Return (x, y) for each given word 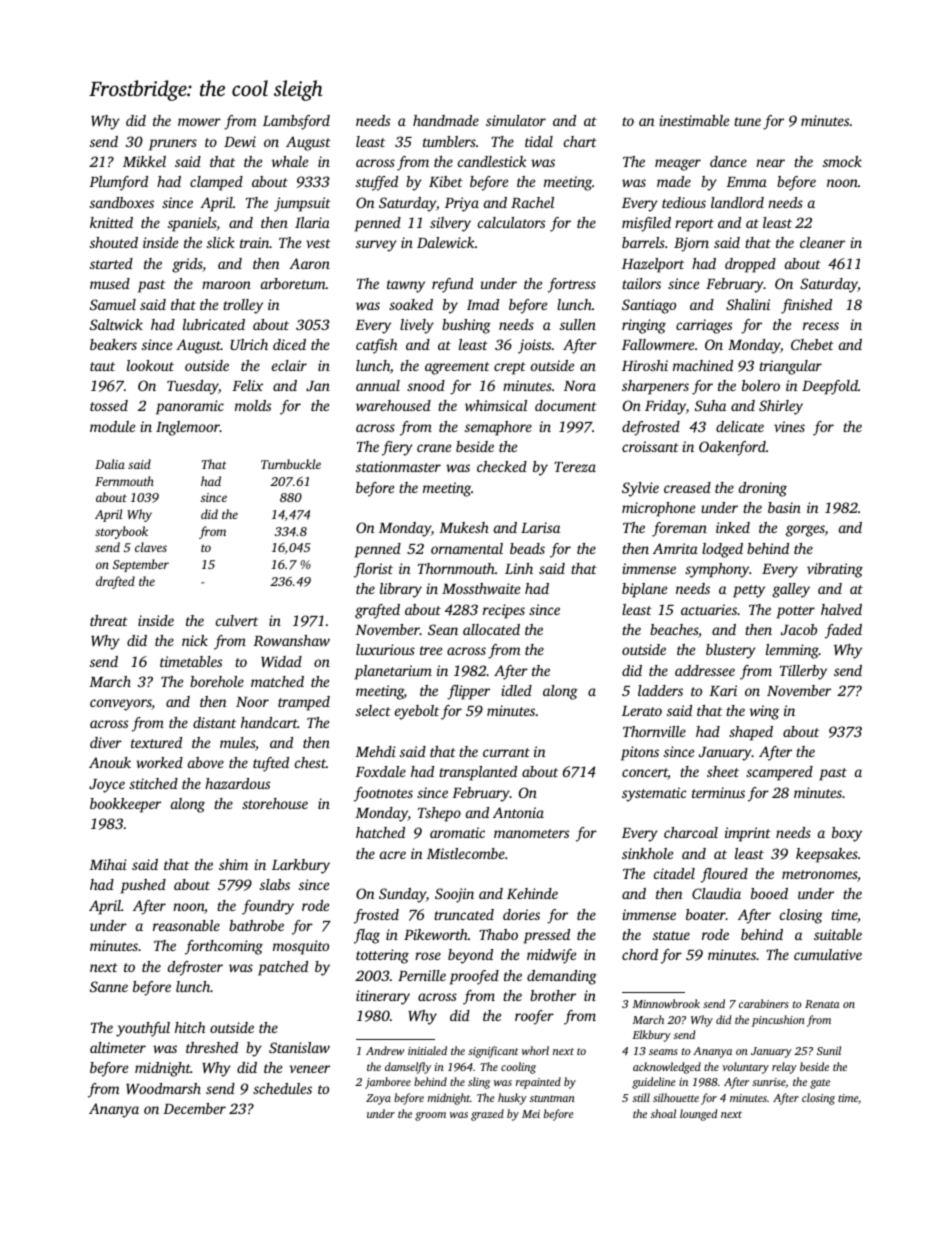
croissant (650, 446)
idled (516, 690)
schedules (282, 1088)
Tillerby (803, 672)
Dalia (110, 464)
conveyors (121, 705)
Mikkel (144, 161)
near (770, 163)
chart (580, 141)
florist (373, 570)
